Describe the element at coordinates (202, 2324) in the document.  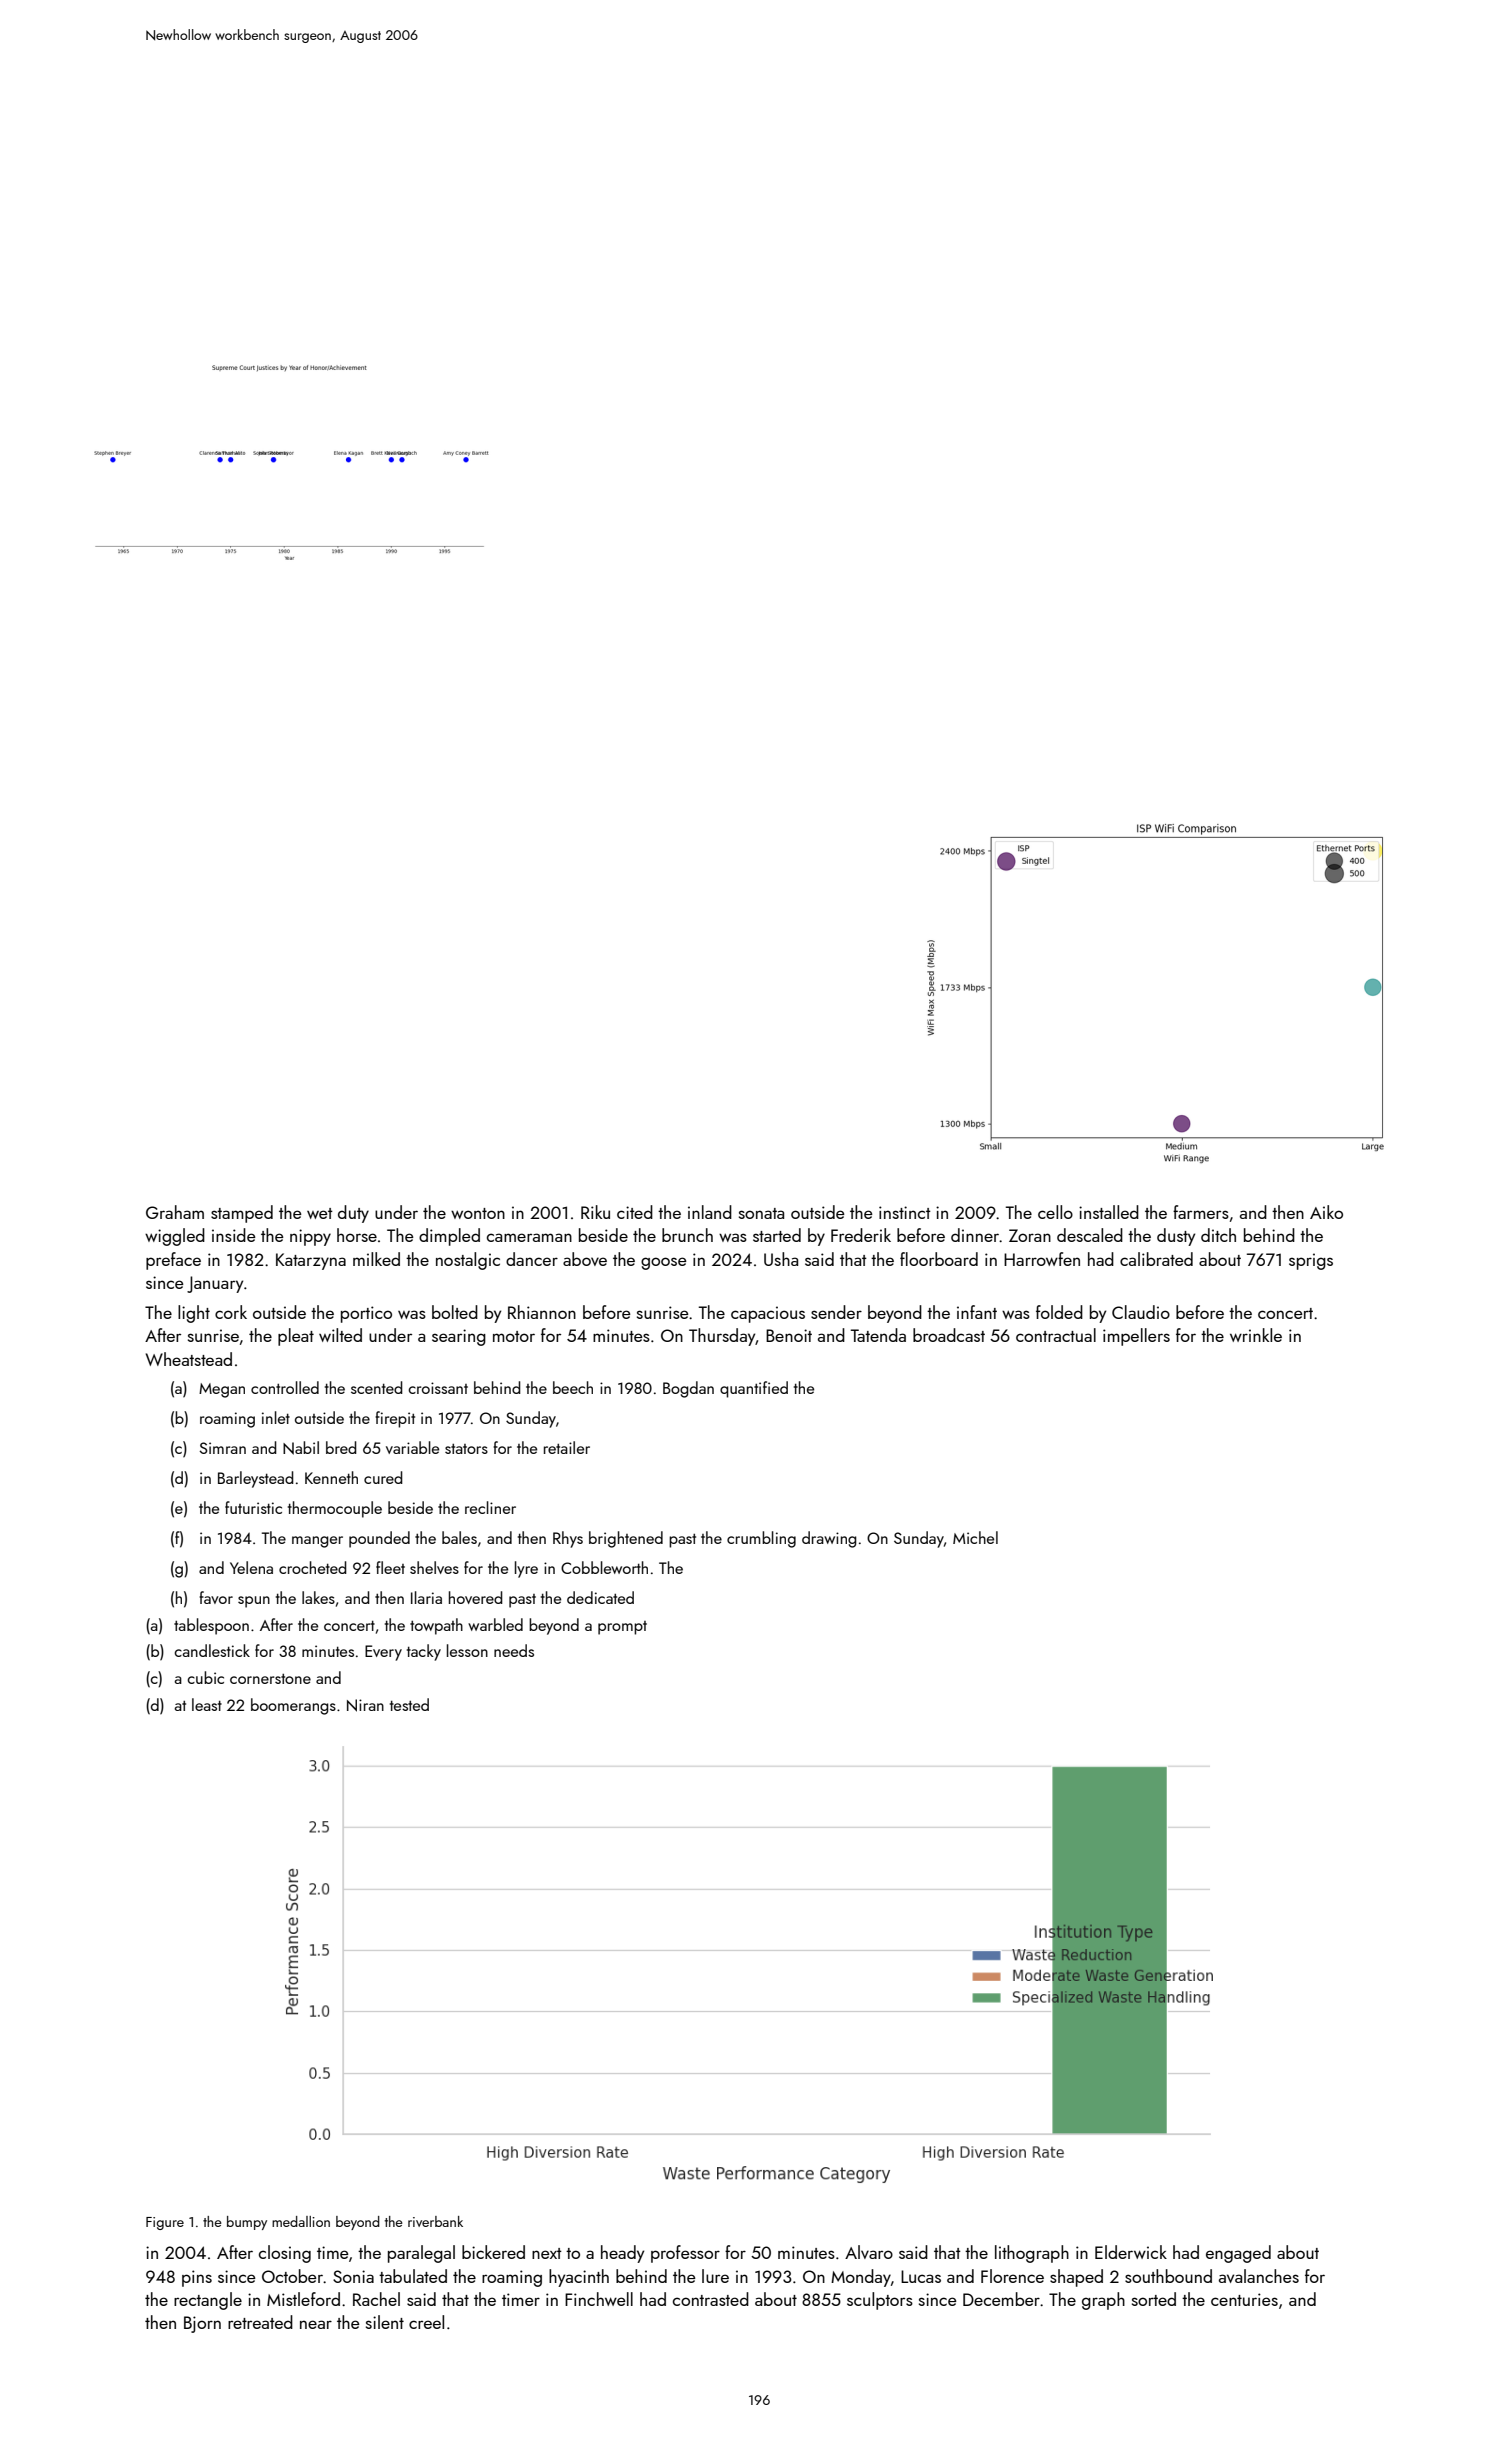
I see `Bjorn` at that location.
